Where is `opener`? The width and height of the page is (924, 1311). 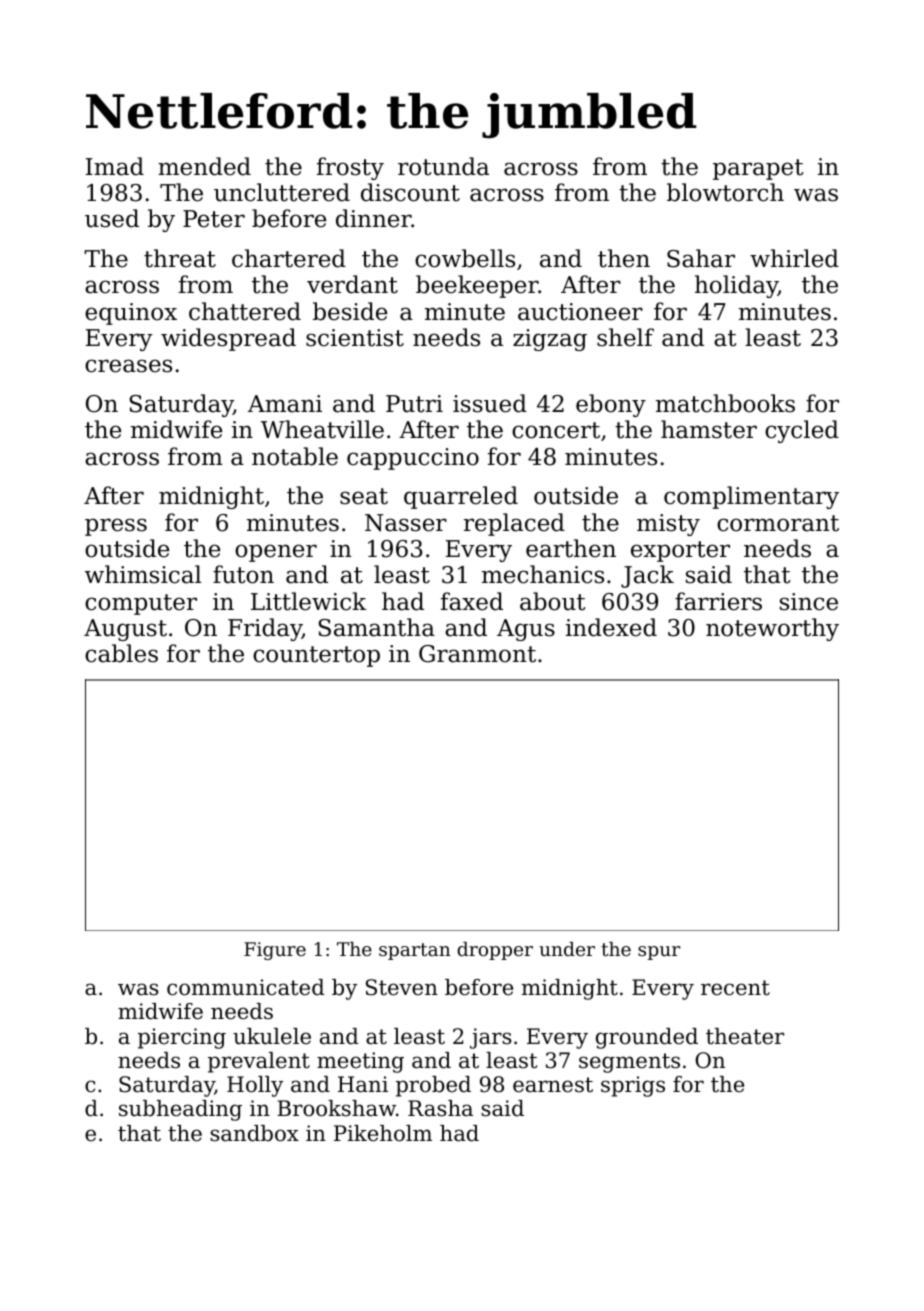 opener is located at coordinates (276, 553).
